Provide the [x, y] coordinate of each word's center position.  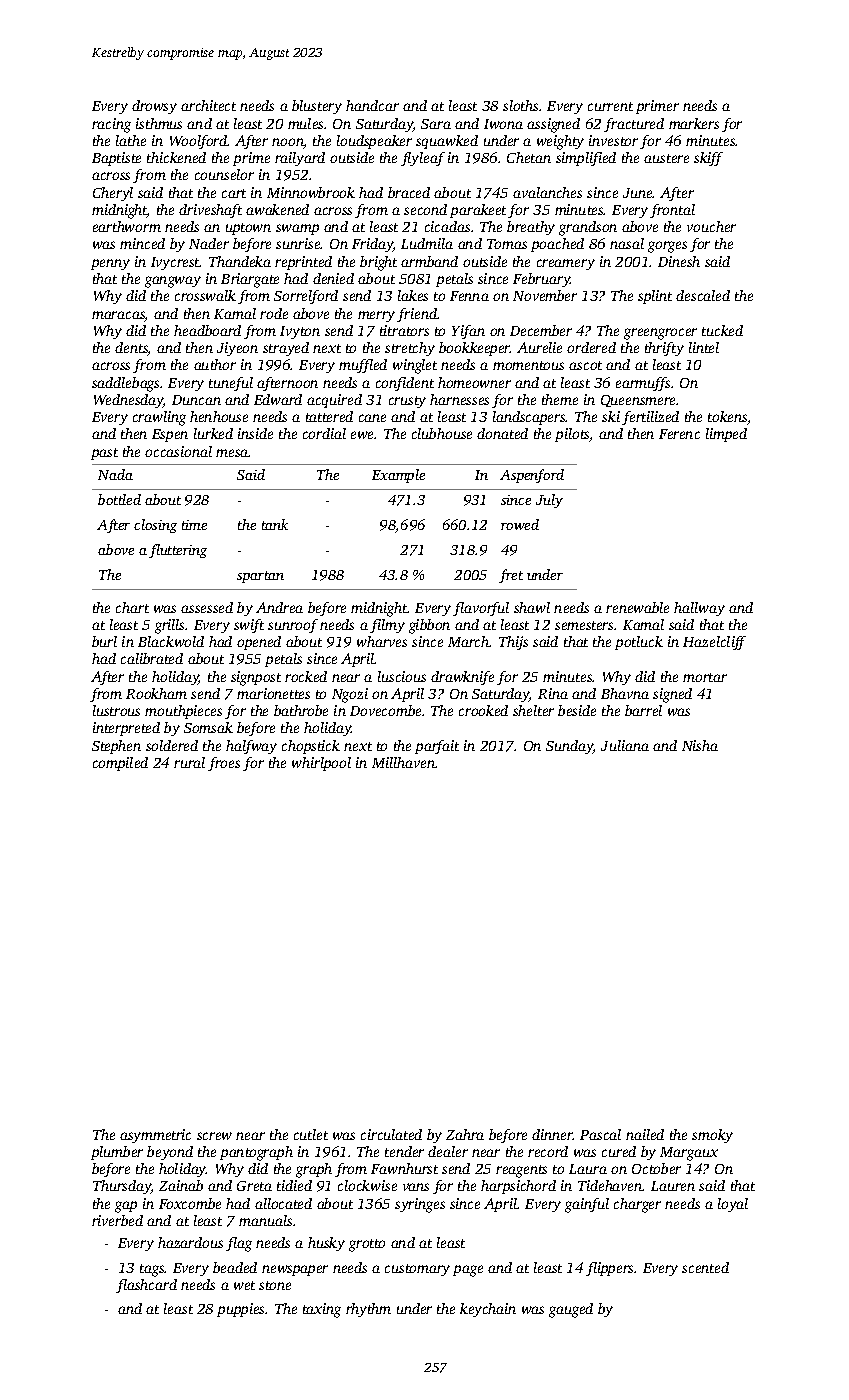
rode [274, 313]
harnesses [459, 399]
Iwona [503, 124]
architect [208, 105]
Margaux [689, 1154]
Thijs [513, 643]
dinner [552, 1134]
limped [726, 435]
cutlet [311, 1134]
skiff [708, 159]
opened [259, 643]
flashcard [146, 1286]
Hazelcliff [714, 643]
